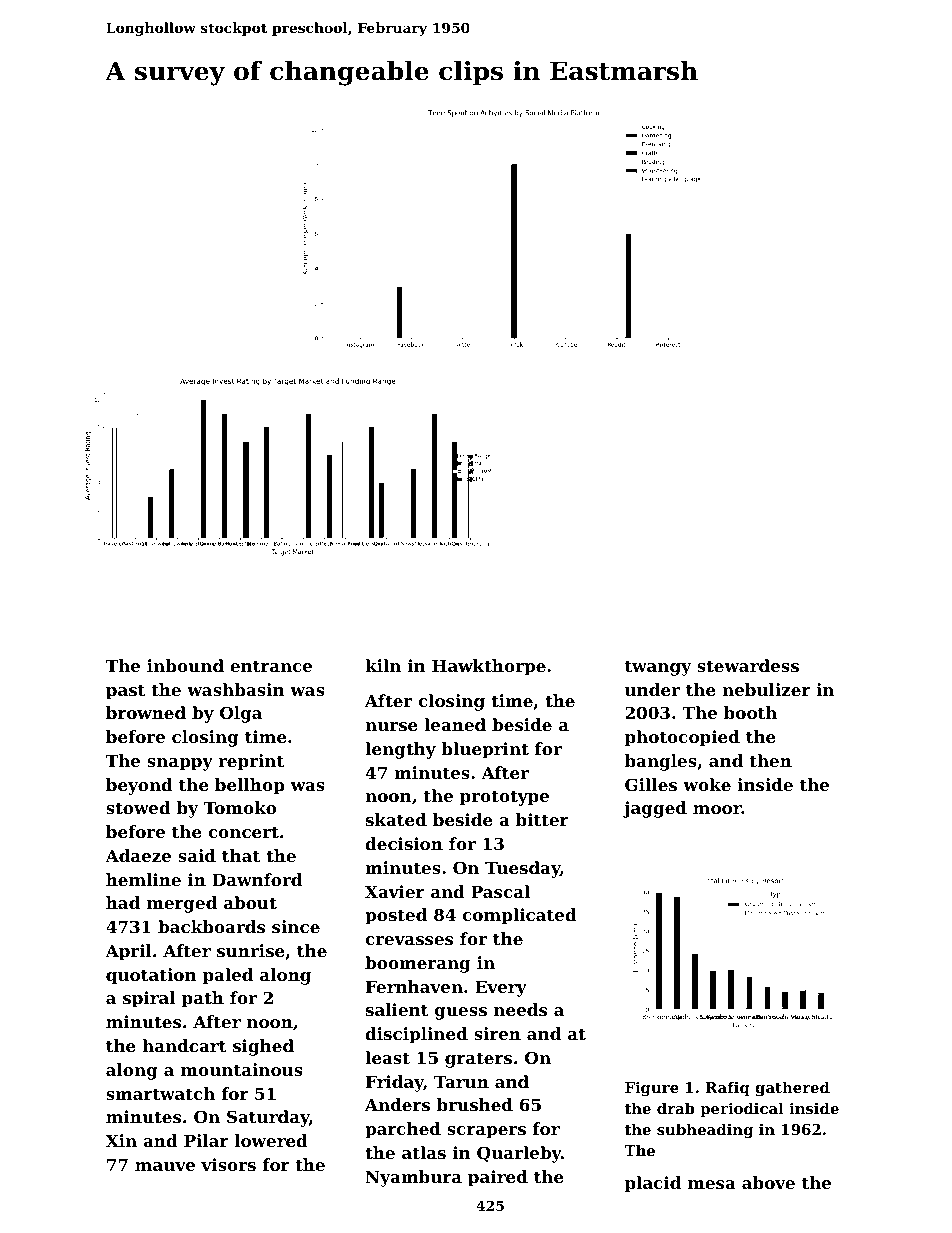  What do you see at coordinates (792, 1089) in the image?
I see `gathered` at bounding box center [792, 1089].
